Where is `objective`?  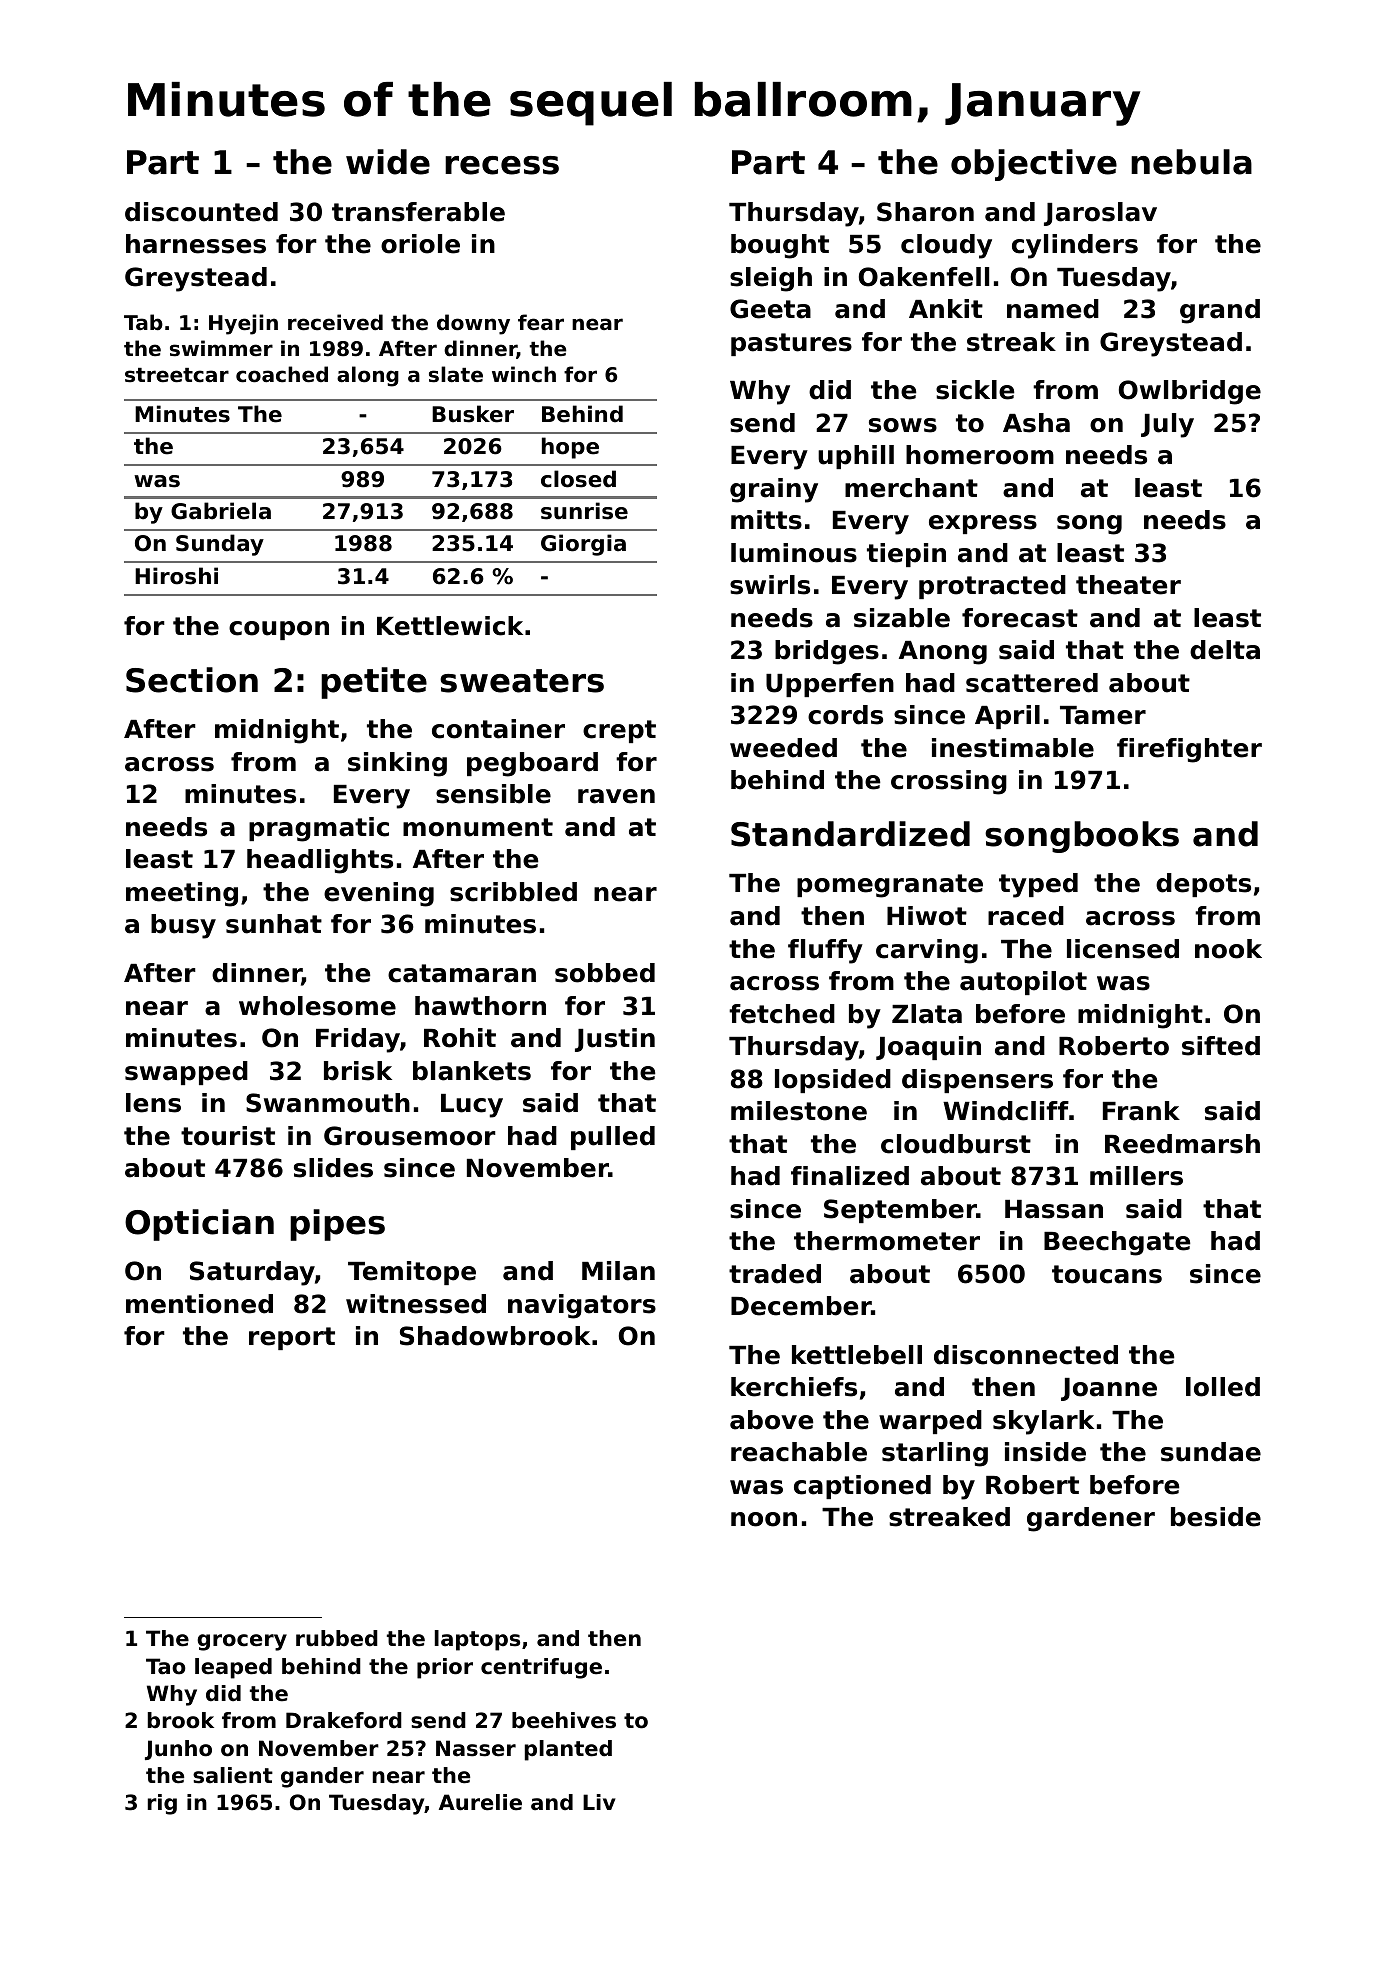
objective is located at coordinates (1034, 165).
